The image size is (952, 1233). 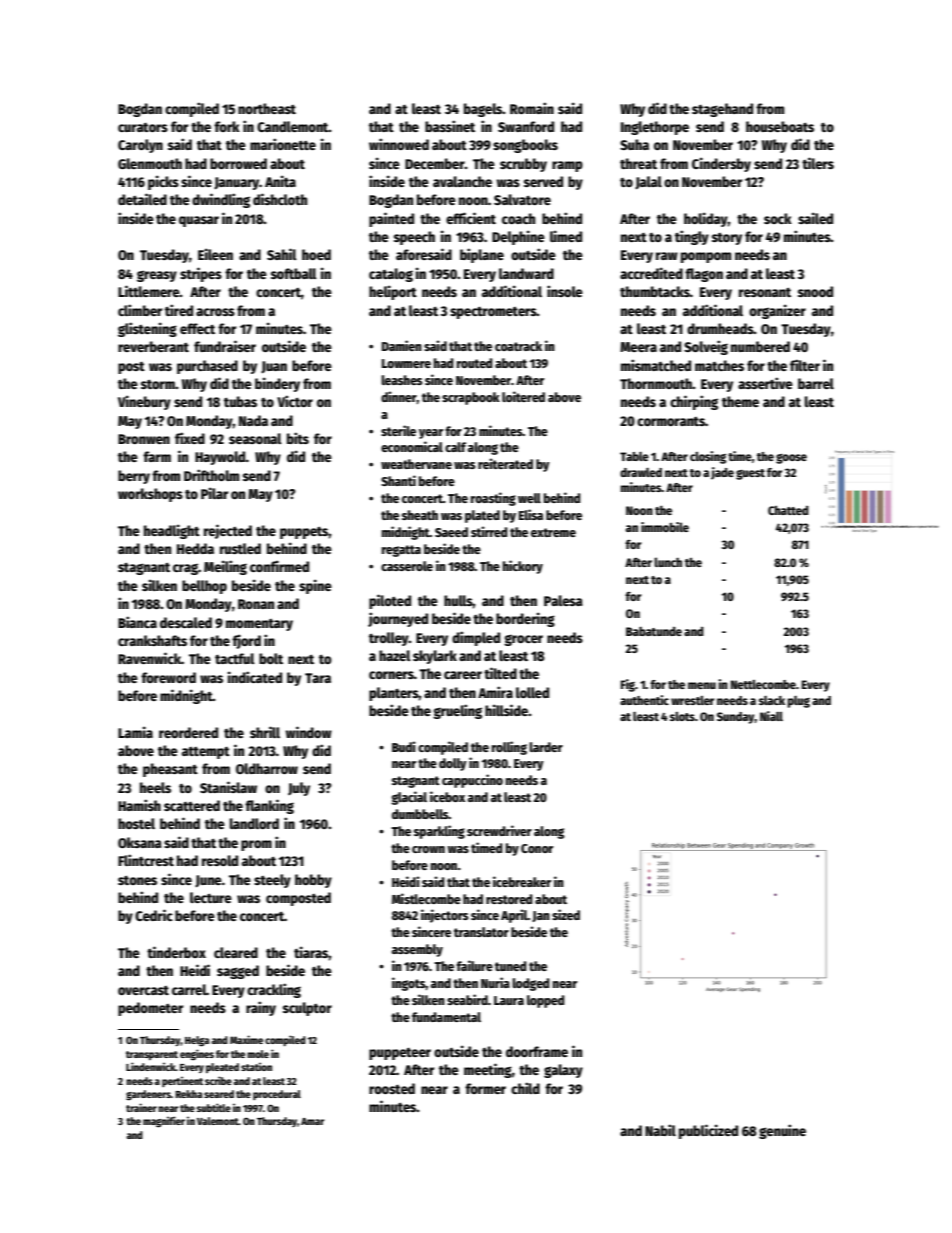 What do you see at coordinates (722, 473) in the screenshot?
I see `jade` at bounding box center [722, 473].
